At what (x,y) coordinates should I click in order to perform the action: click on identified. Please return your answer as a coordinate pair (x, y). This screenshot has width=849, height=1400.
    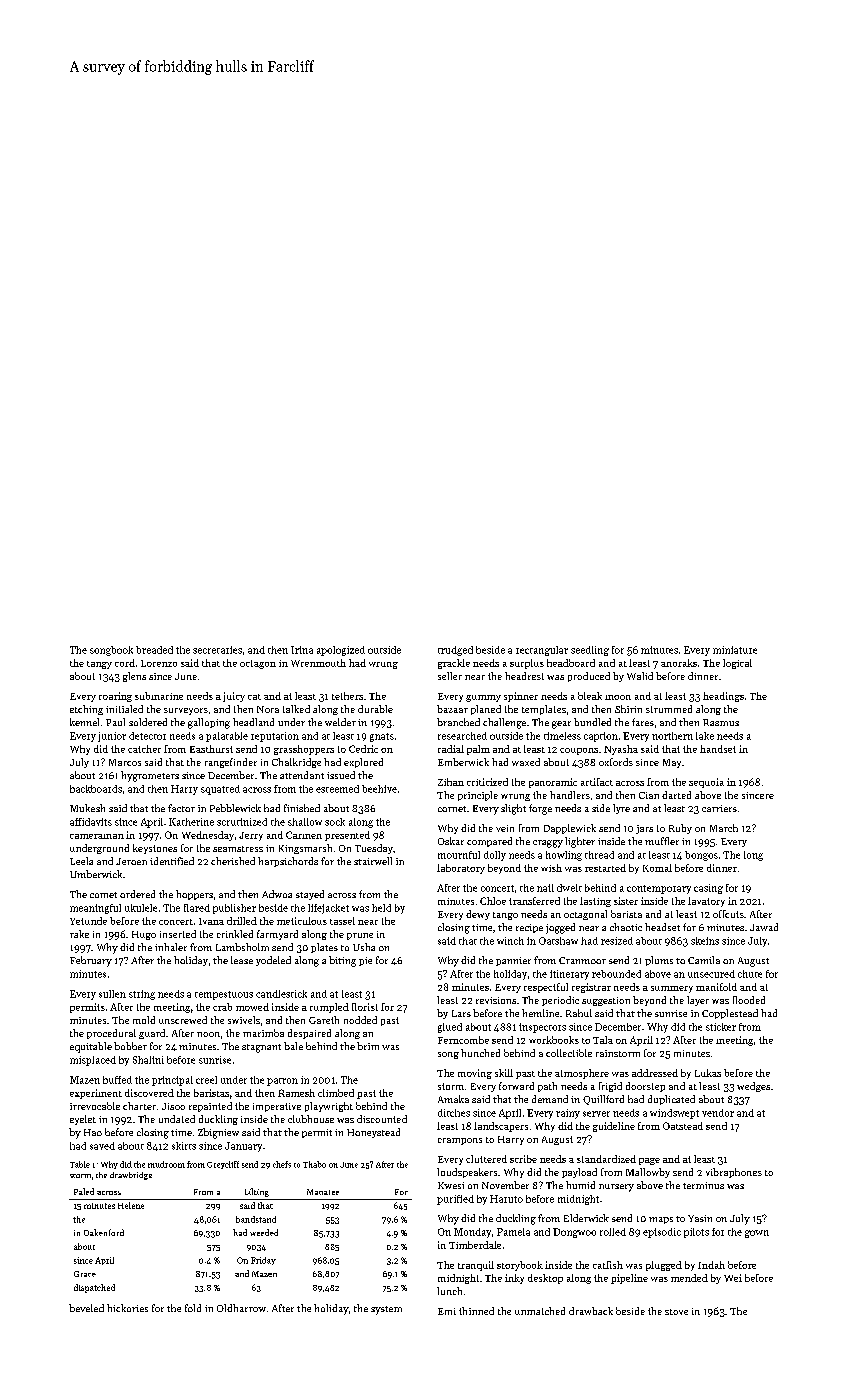
    Looking at the image, I should click on (172, 861).
